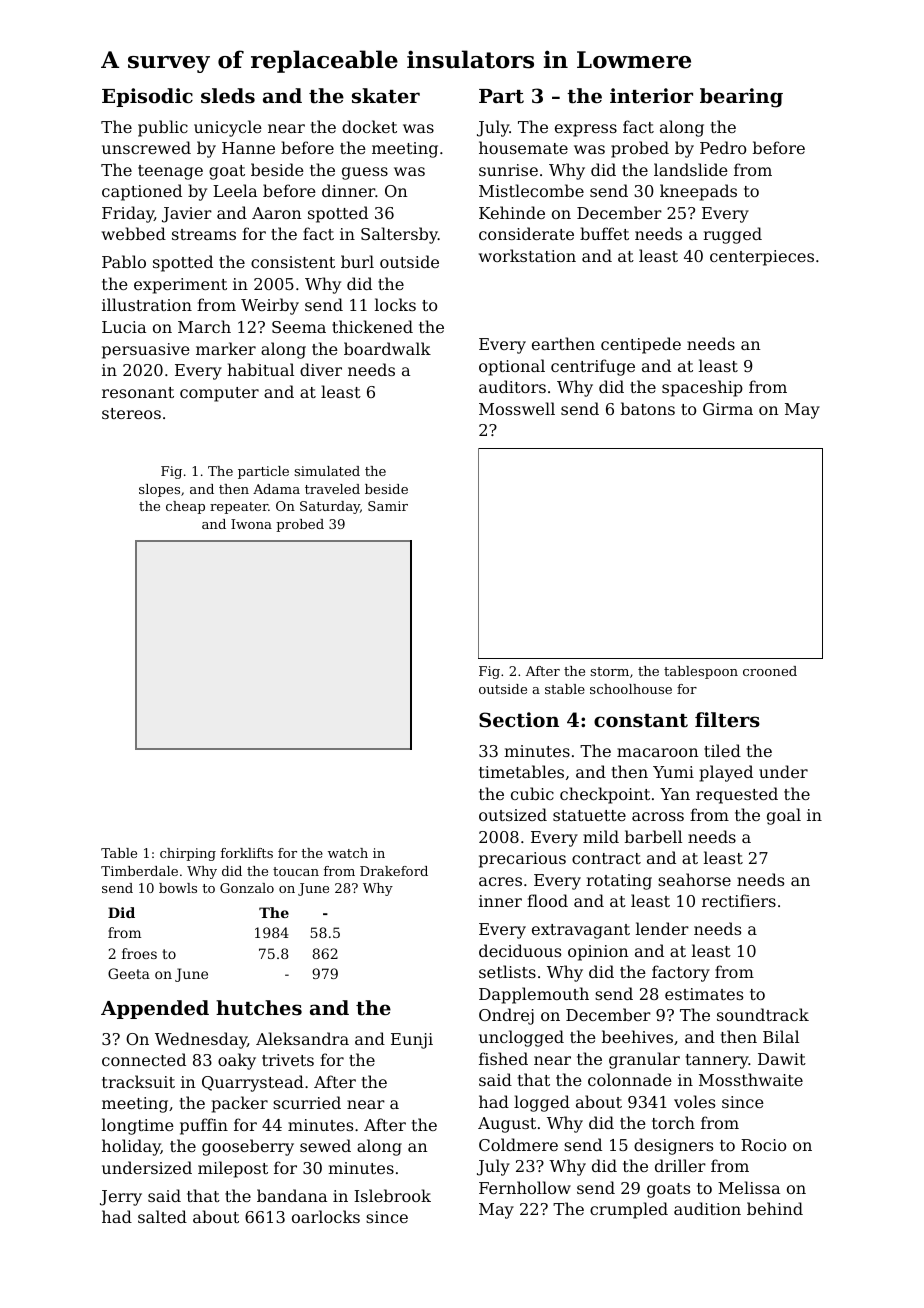  What do you see at coordinates (292, 1195) in the screenshot?
I see `bandana` at bounding box center [292, 1195].
